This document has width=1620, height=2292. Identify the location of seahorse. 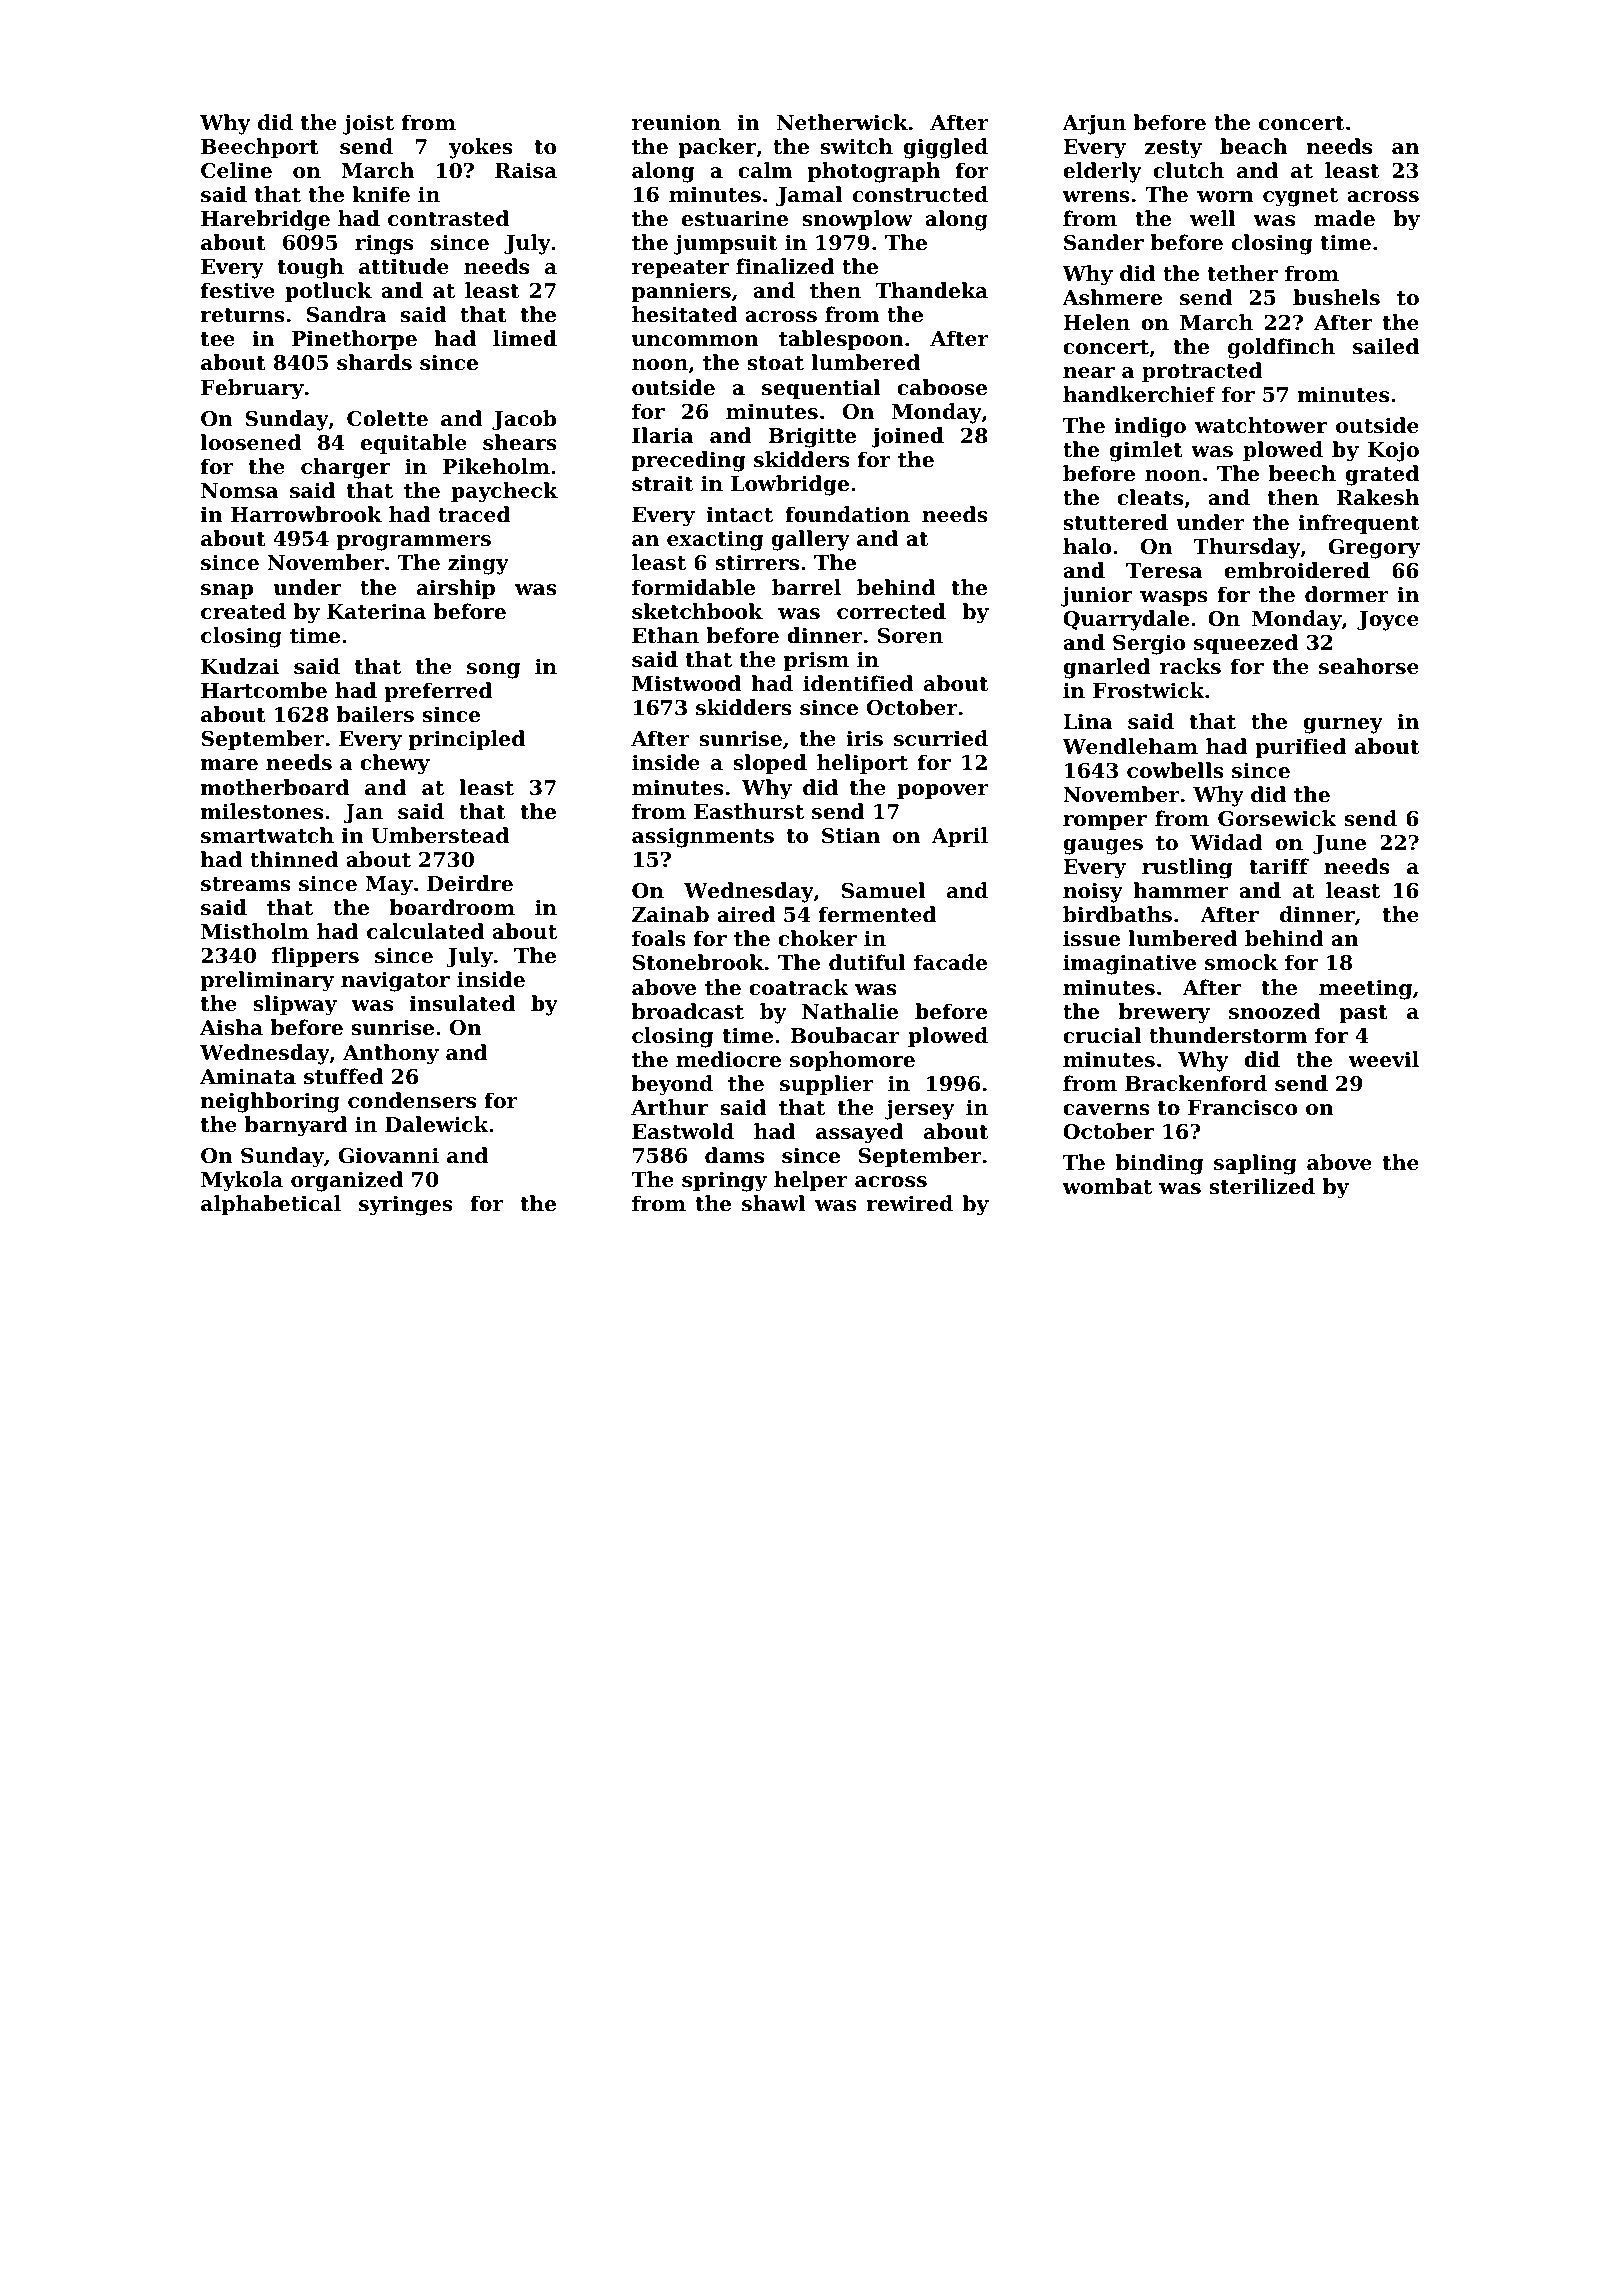
(1369, 666).
